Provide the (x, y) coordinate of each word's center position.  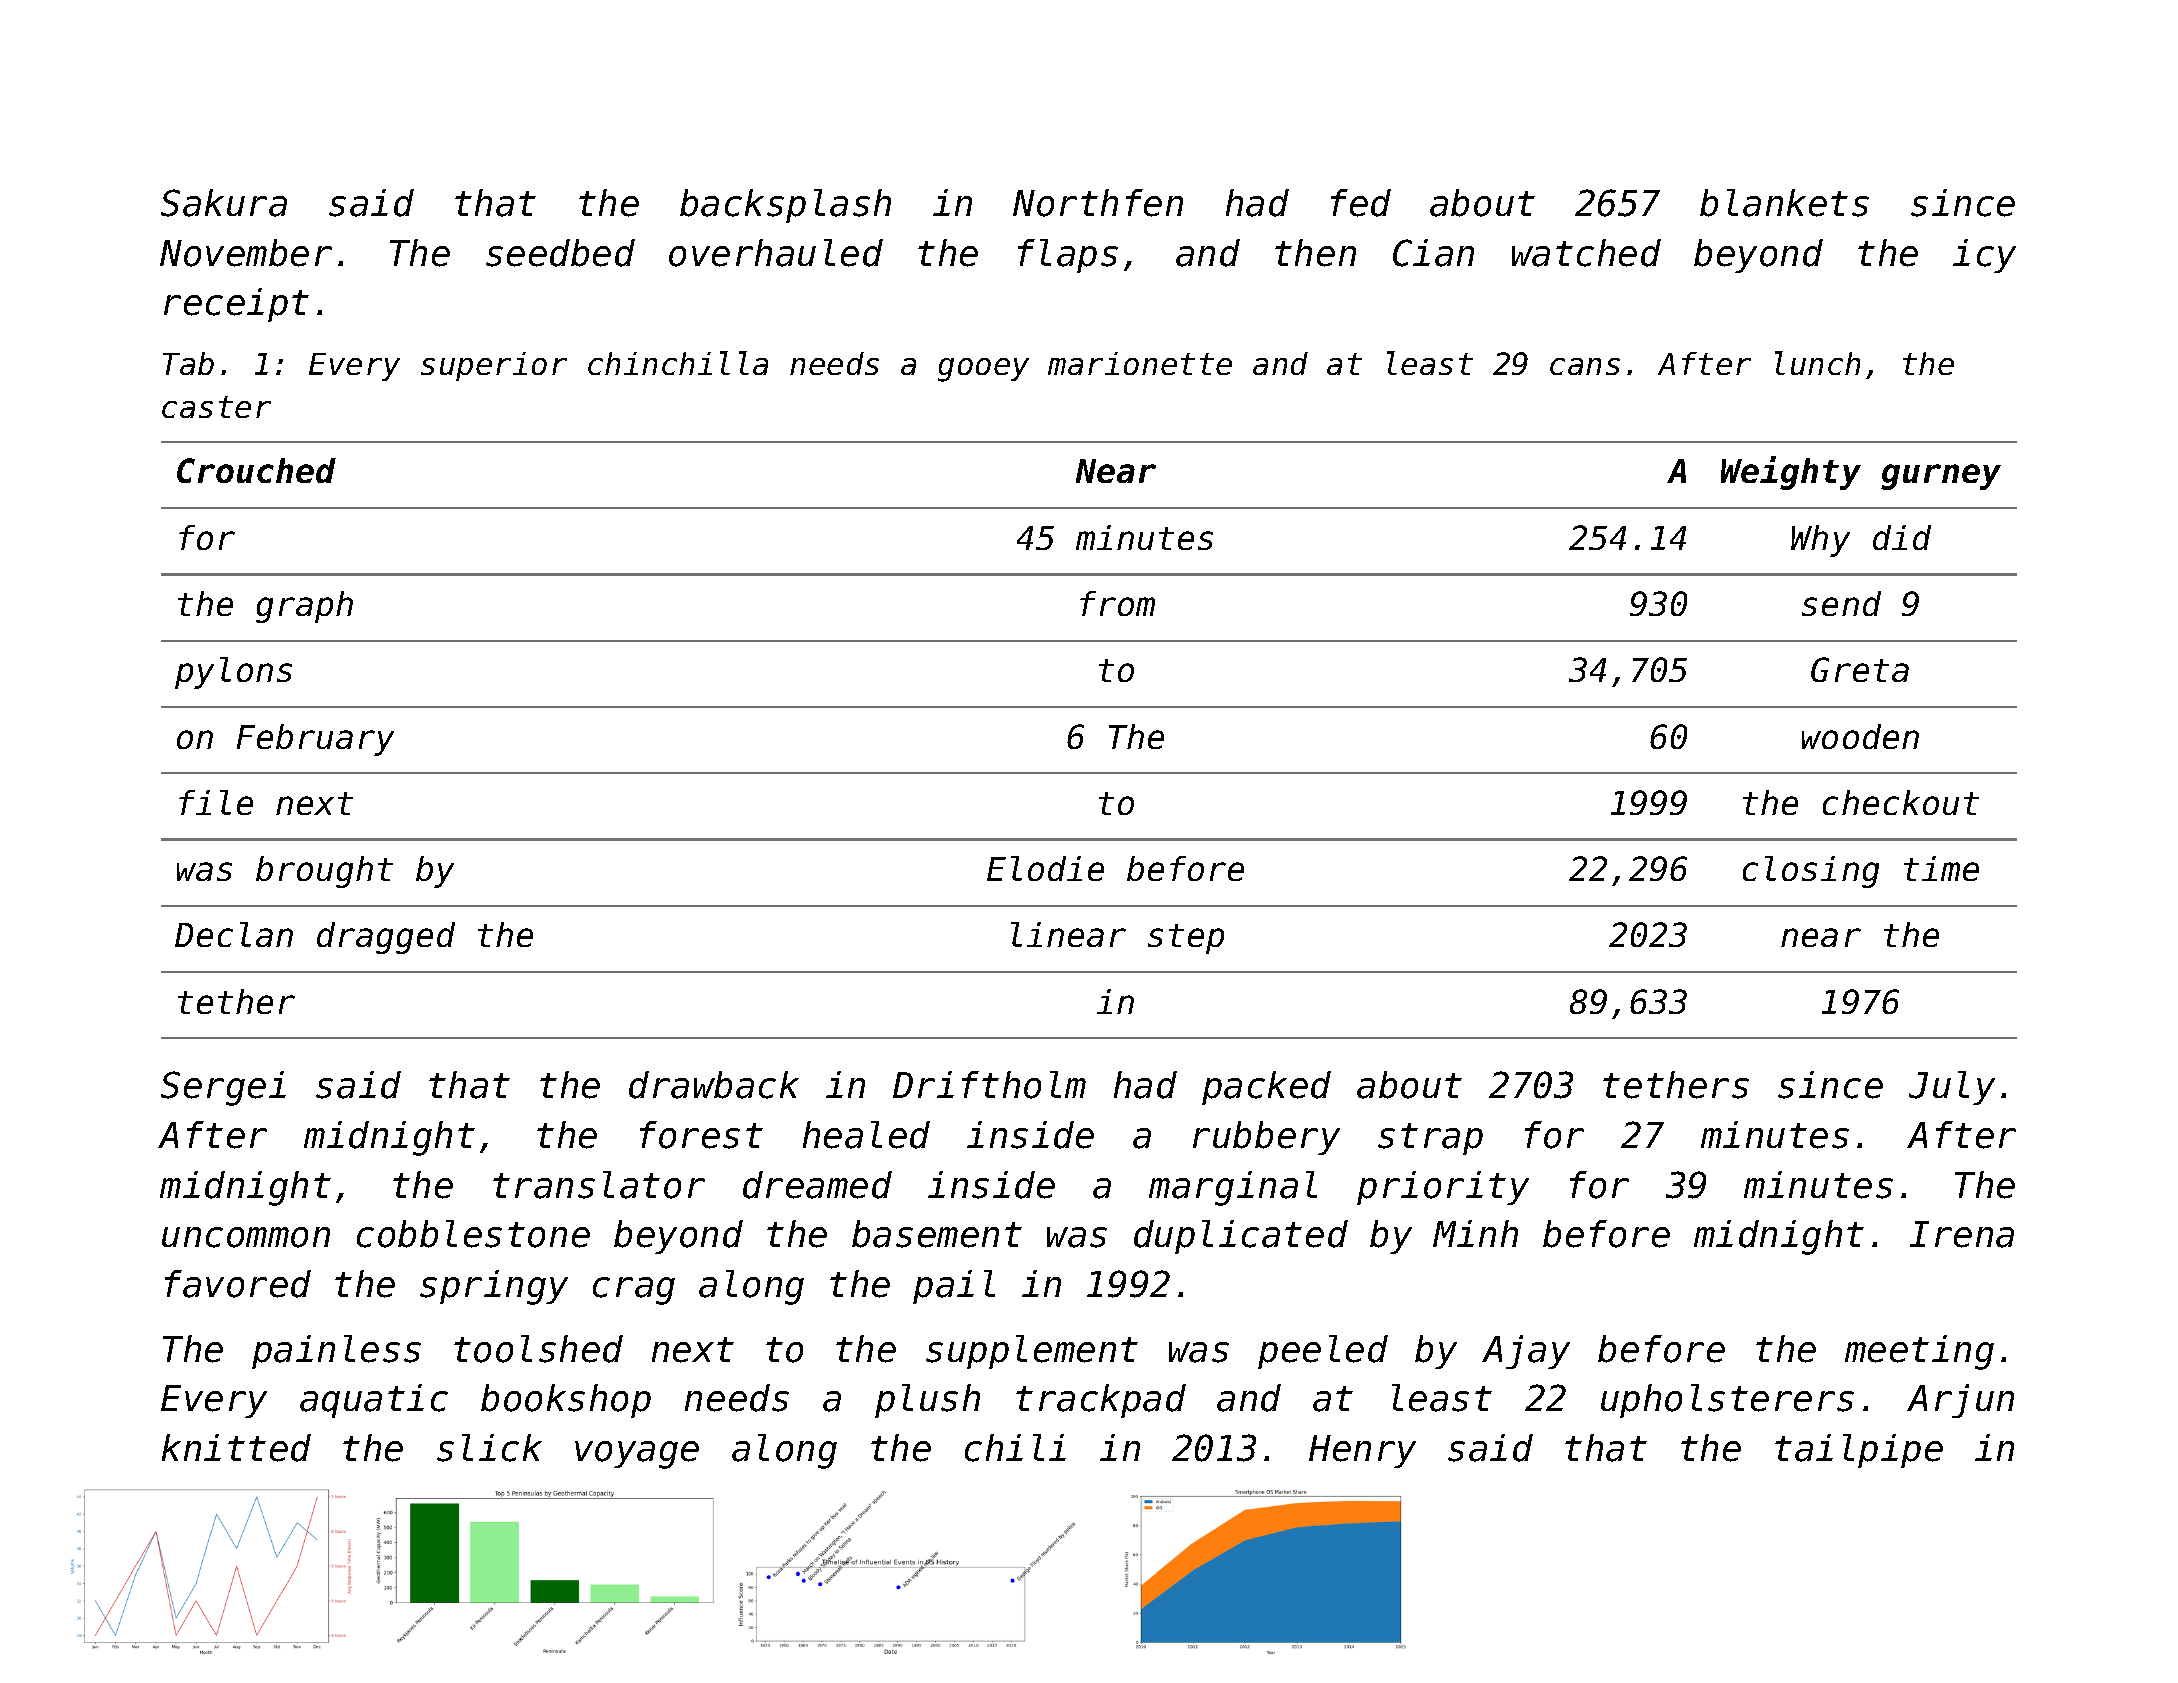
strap (1430, 1139)
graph (304, 607)
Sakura (224, 203)
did (1902, 537)
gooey (983, 370)
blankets (1784, 203)
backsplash (785, 206)
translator (599, 1185)
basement (937, 1234)
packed (1266, 1088)
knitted (236, 1448)
